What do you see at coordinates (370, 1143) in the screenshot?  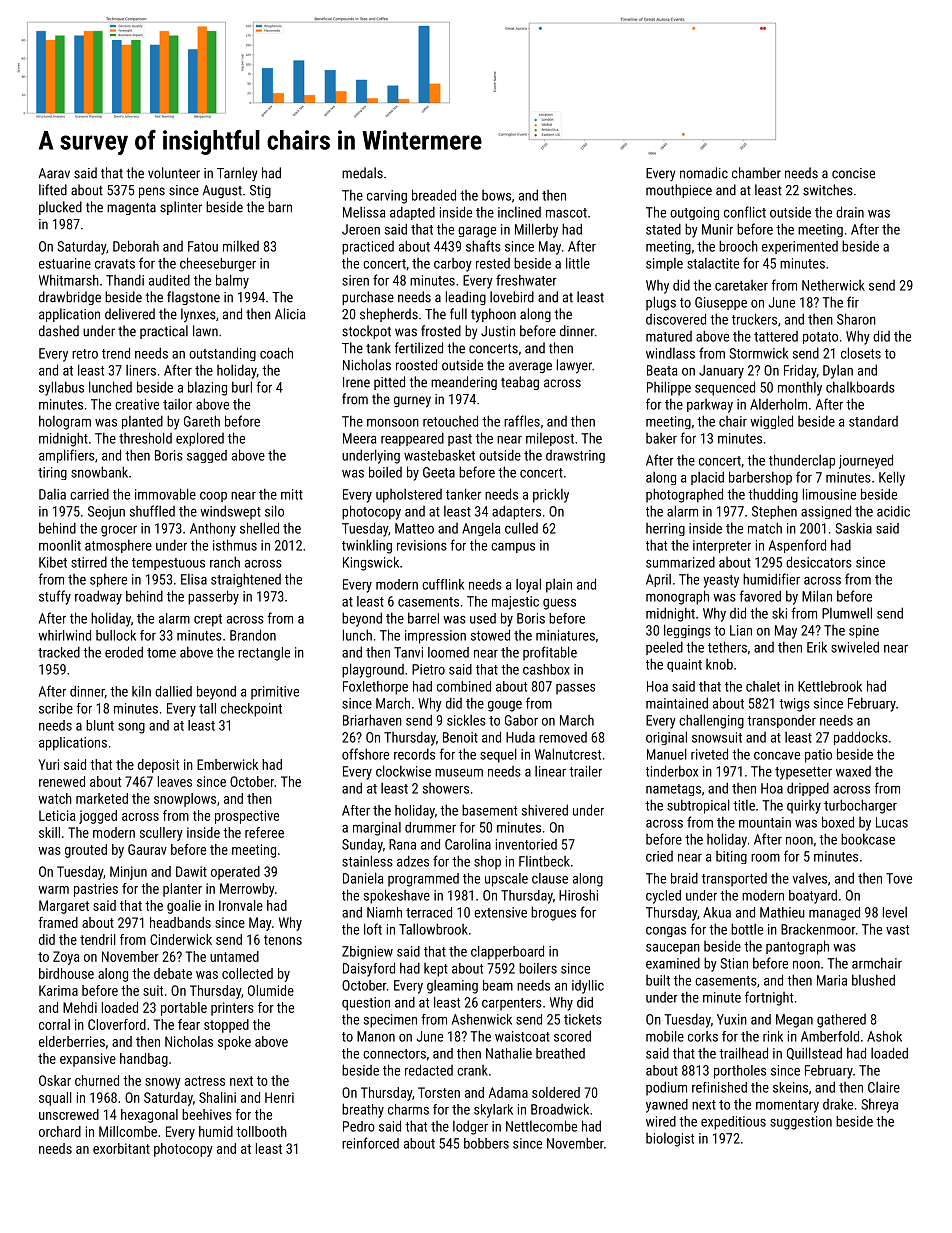 I see `reinforced` at bounding box center [370, 1143].
